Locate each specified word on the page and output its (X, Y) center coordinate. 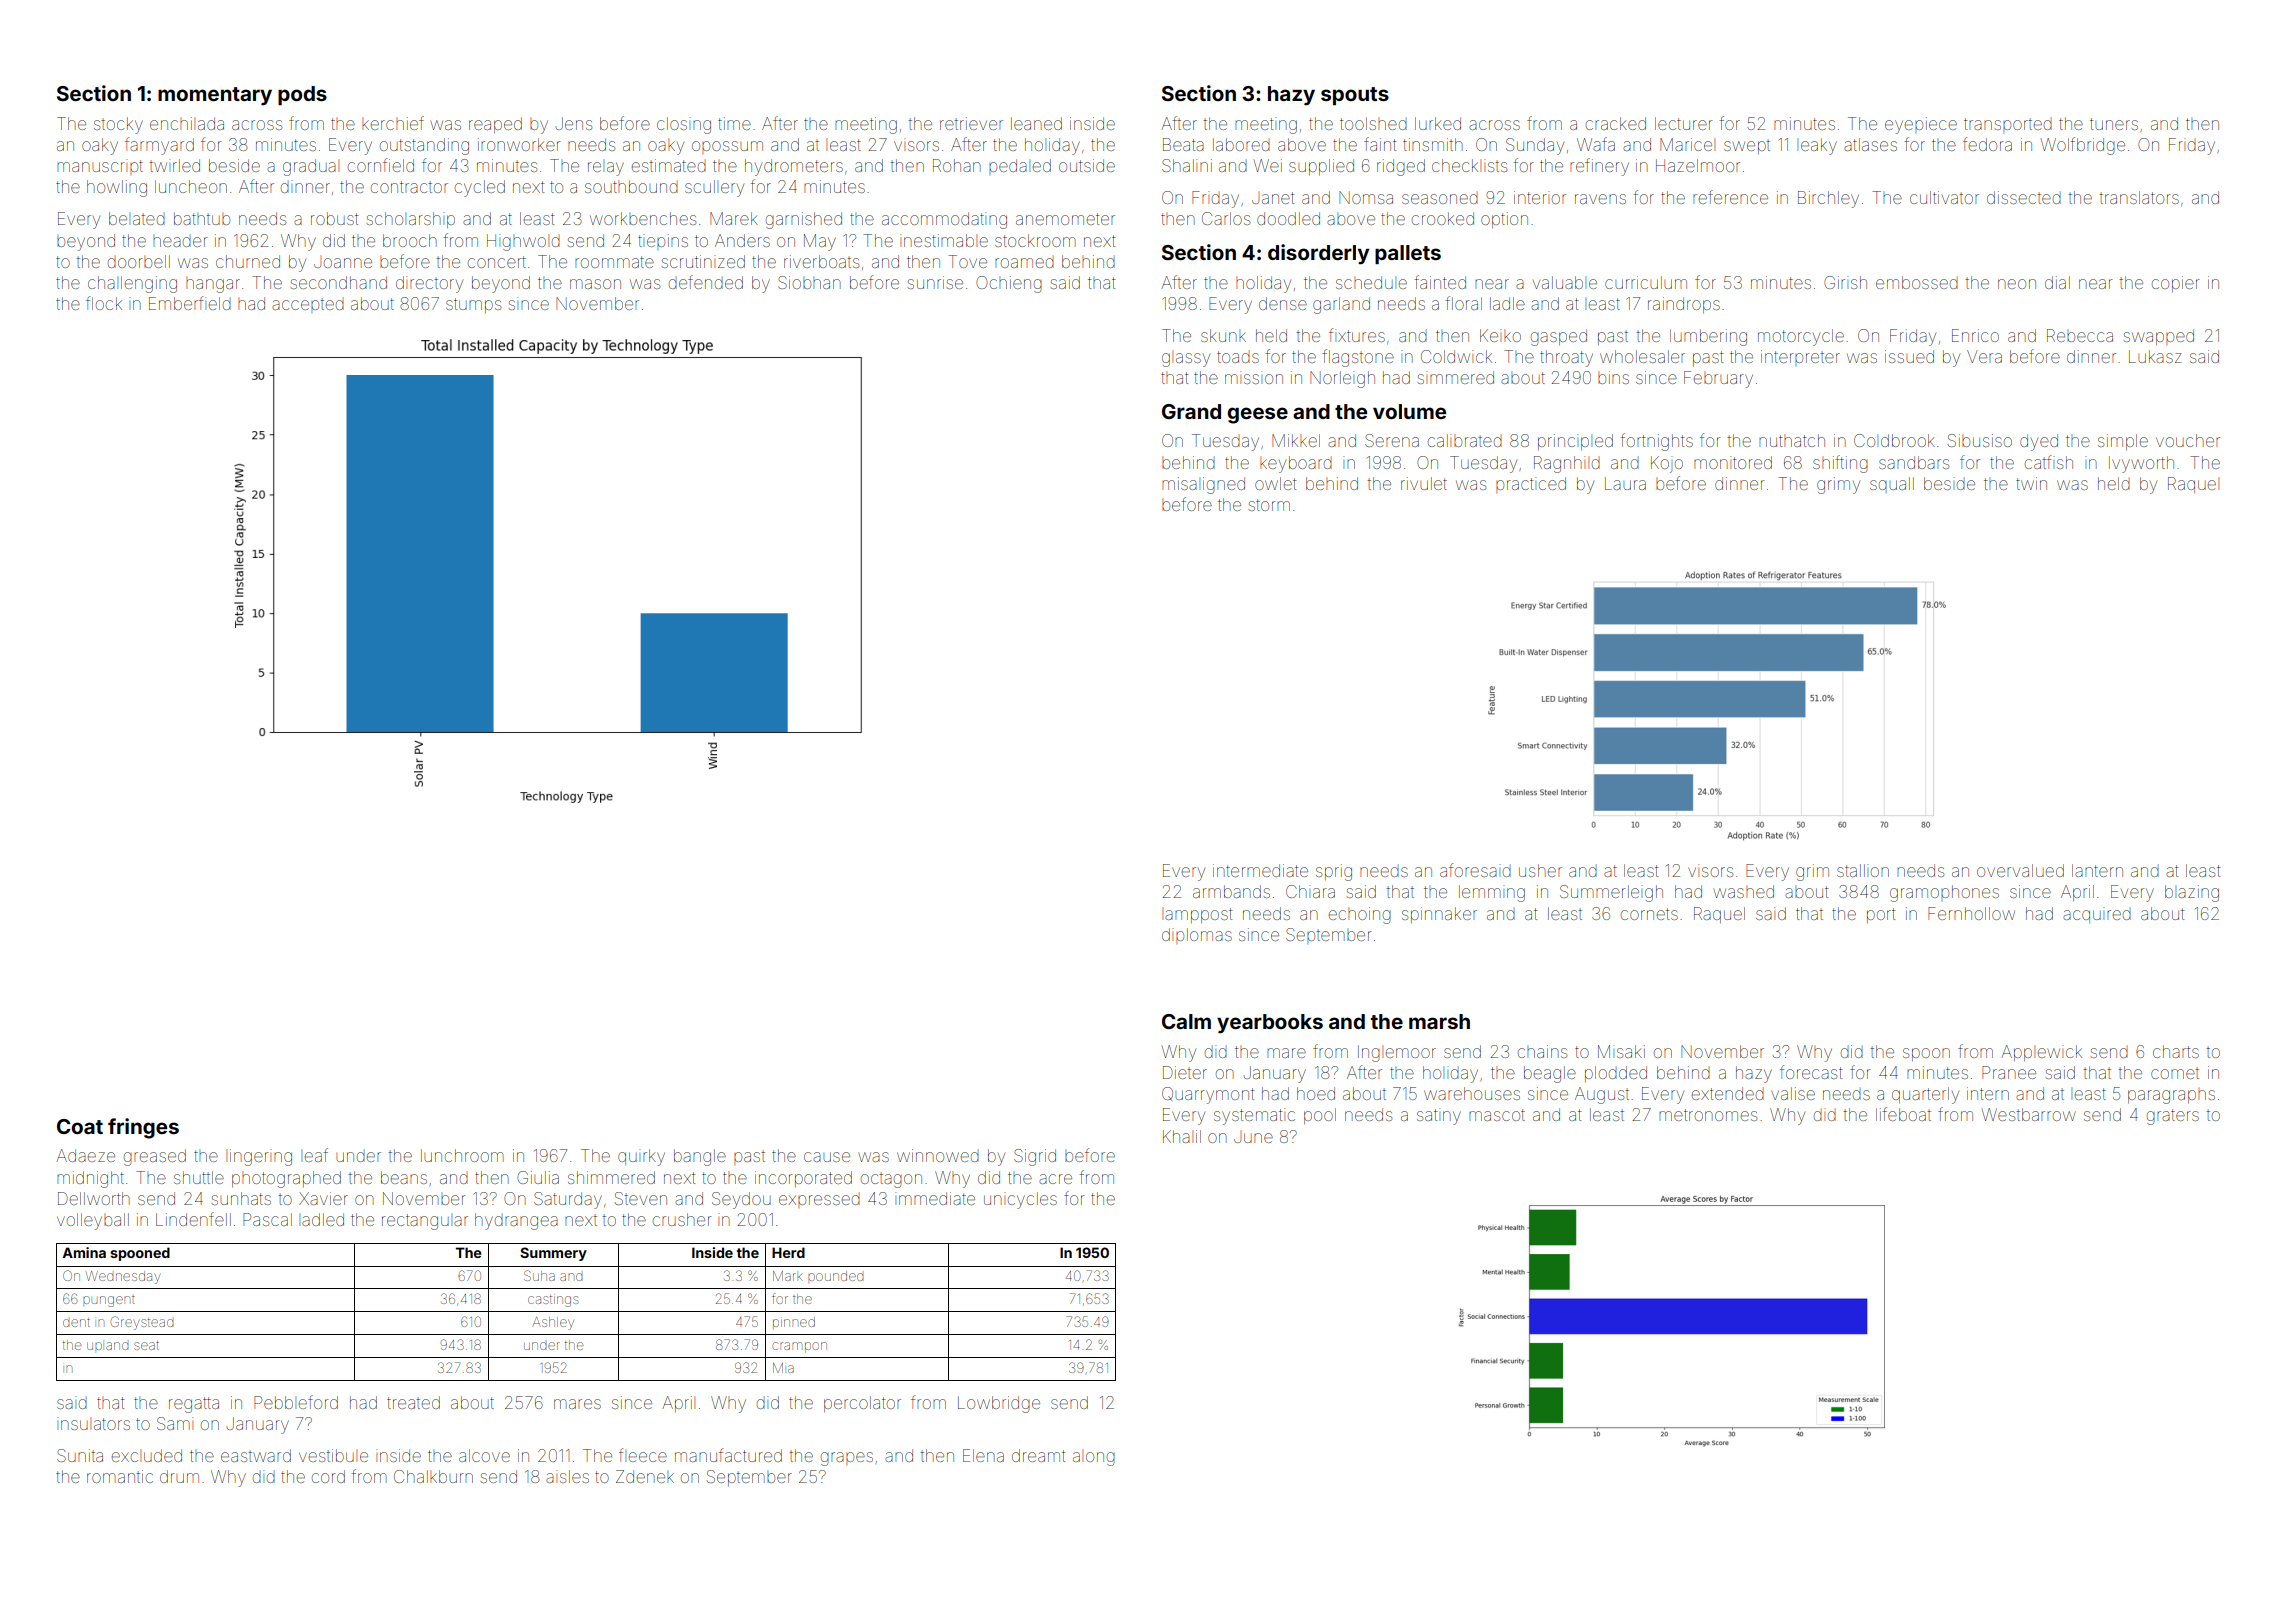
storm (1269, 505)
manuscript (100, 167)
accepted (308, 306)
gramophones (1944, 893)
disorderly (1318, 254)
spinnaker (1439, 915)
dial (2057, 282)
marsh (1439, 1021)
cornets (1649, 914)
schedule (1371, 282)
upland (108, 1346)
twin (2031, 483)
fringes (143, 1128)
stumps (473, 305)
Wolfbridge (2083, 146)
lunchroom (462, 1155)
